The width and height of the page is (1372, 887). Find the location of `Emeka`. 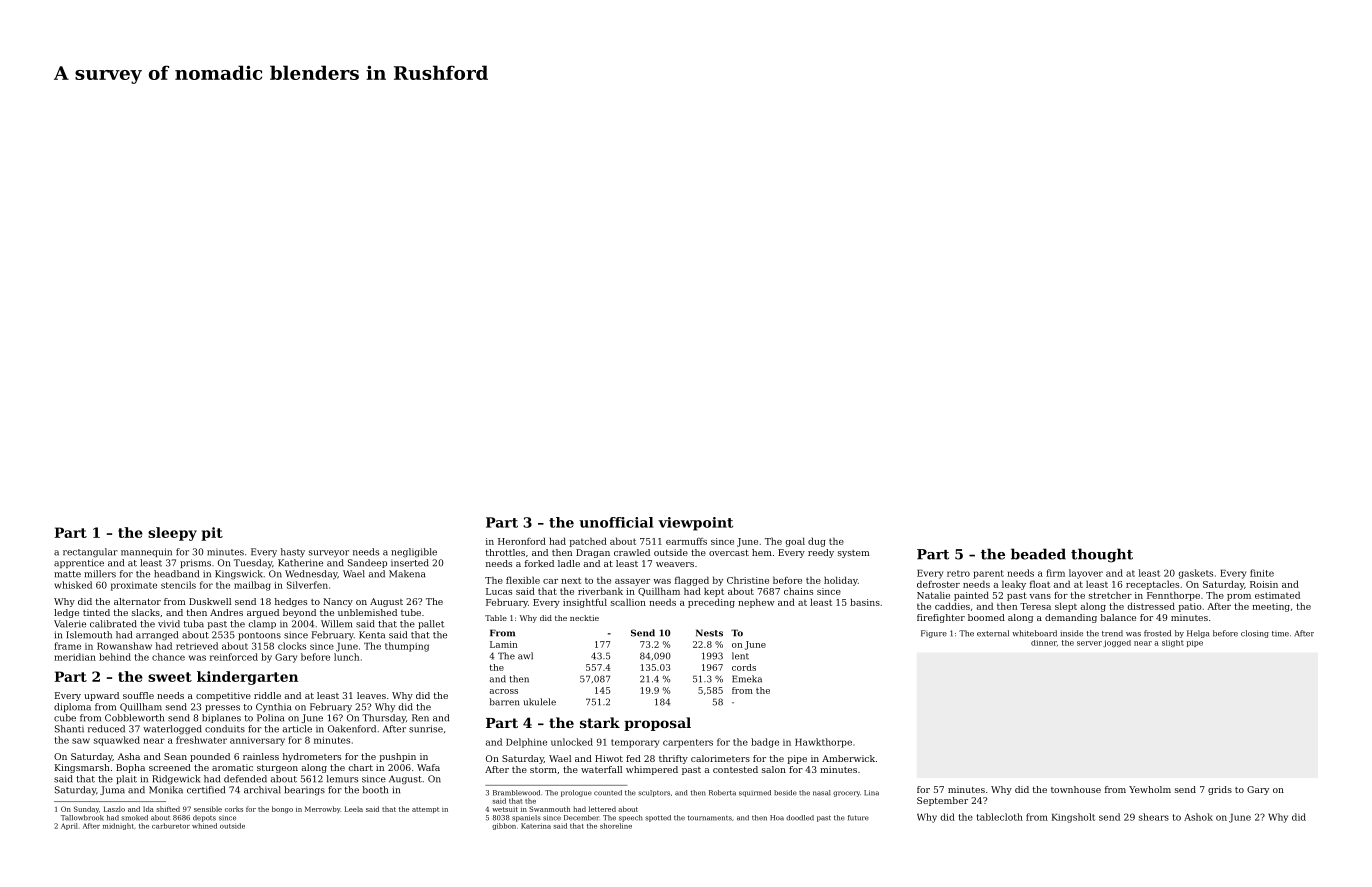

Emeka is located at coordinates (747, 679).
